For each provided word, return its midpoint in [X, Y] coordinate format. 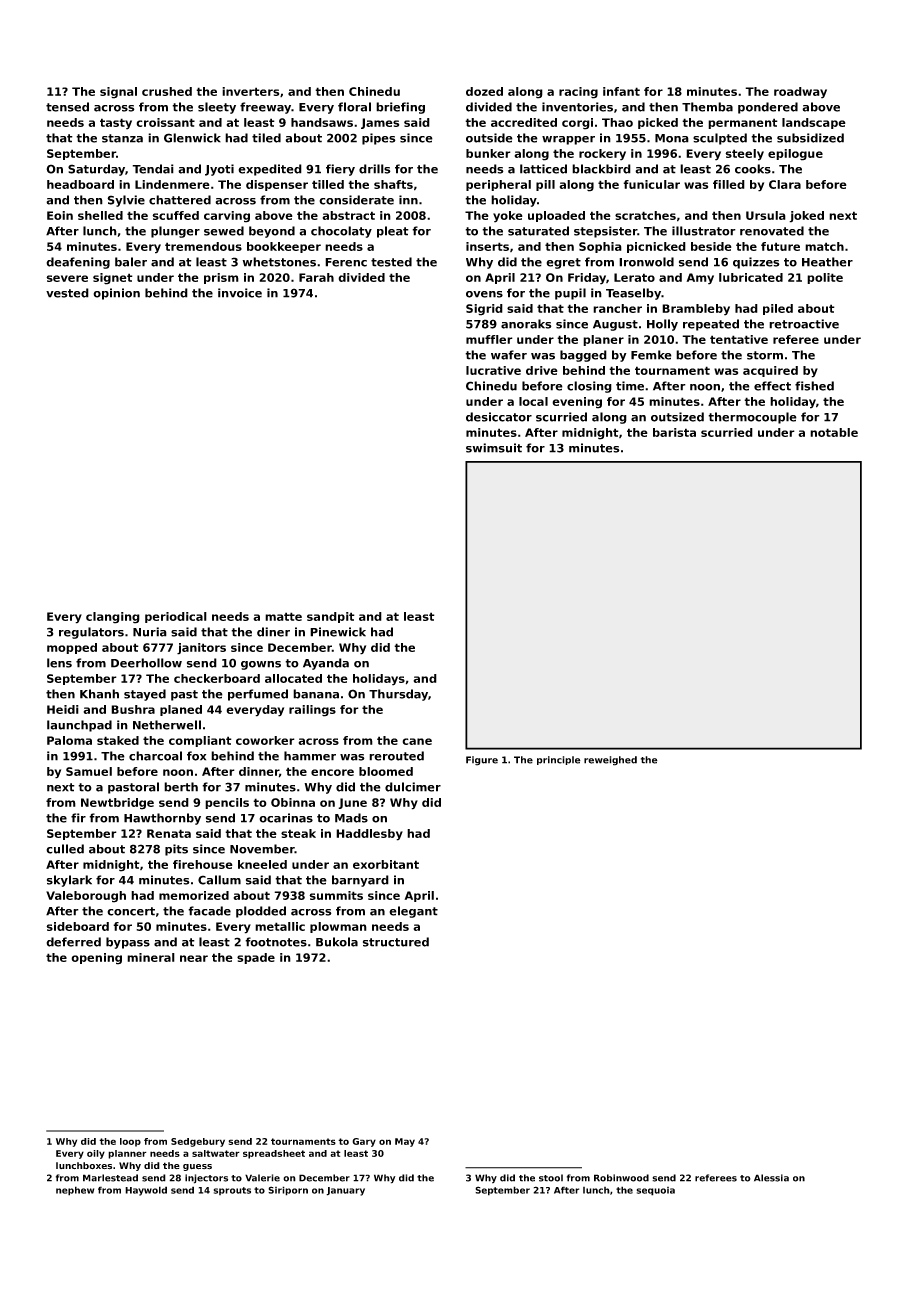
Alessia [771, 1178]
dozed [484, 91]
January [345, 1191]
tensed [67, 107]
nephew [75, 1191]
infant [621, 91]
